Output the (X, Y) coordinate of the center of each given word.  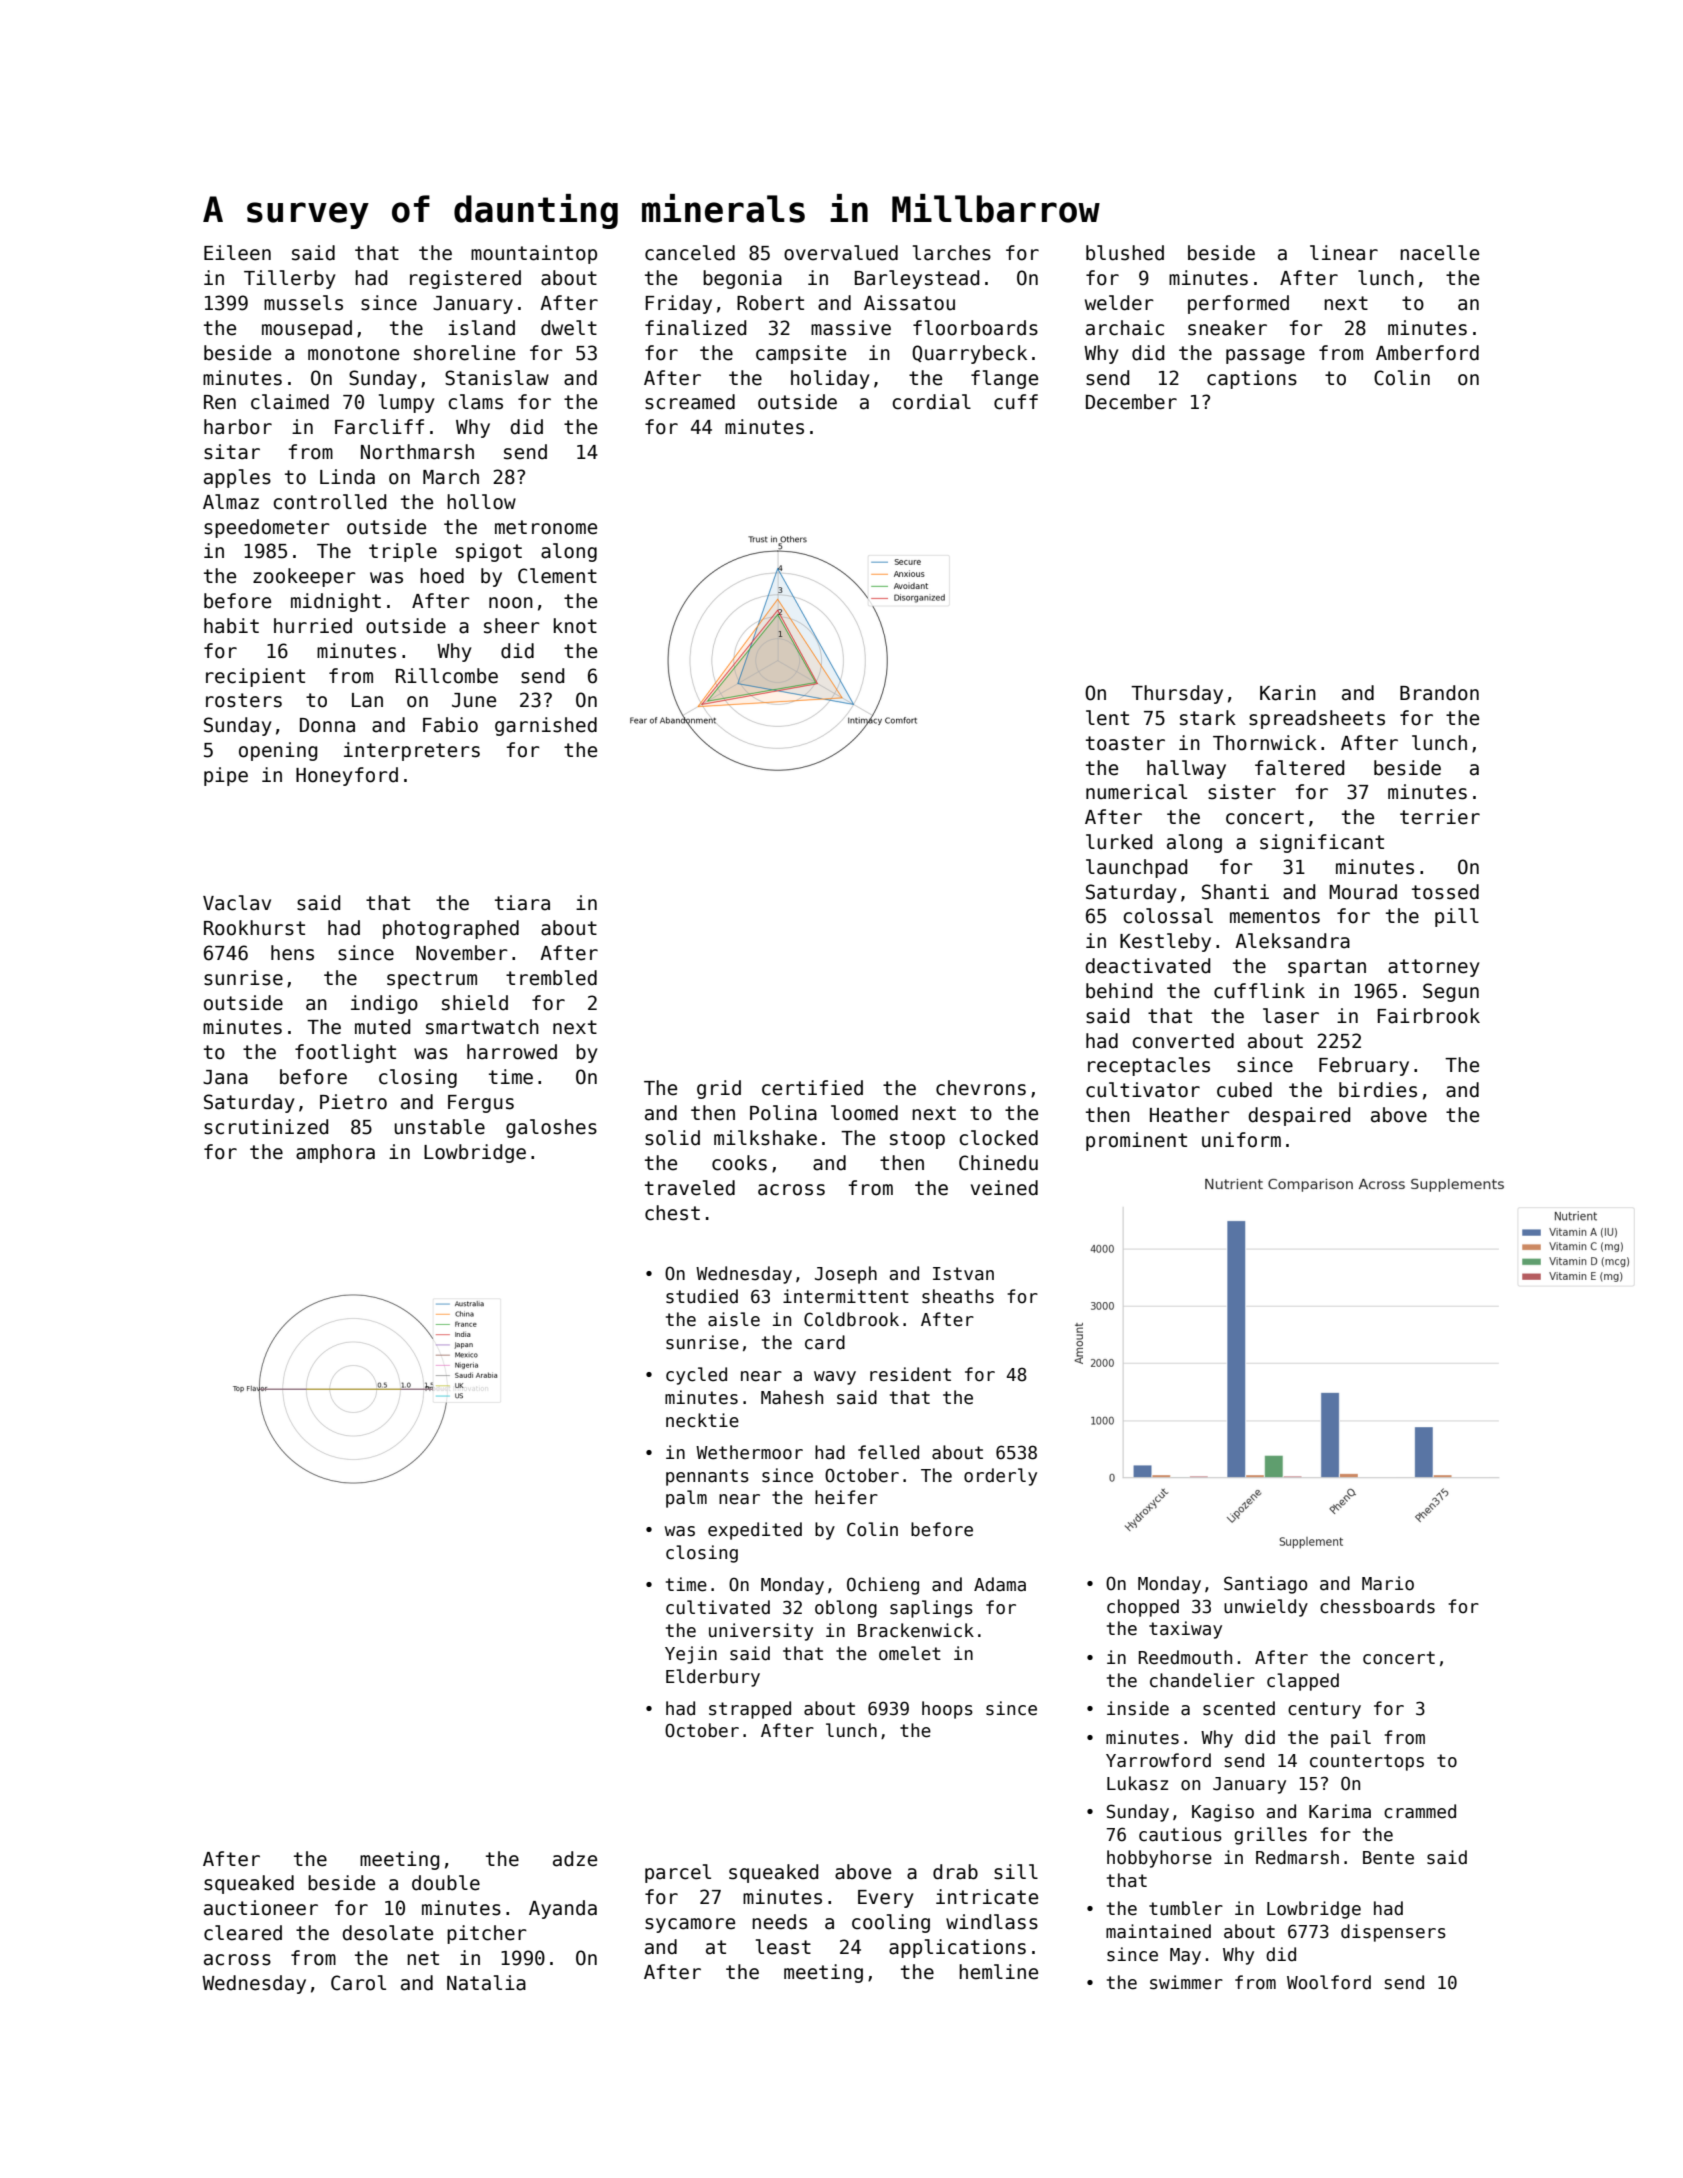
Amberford (1427, 353)
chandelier (1202, 1680)
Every (885, 1899)
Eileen (237, 253)
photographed (451, 929)
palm (686, 1499)
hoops (947, 1710)
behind (1119, 991)
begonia (742, 279)
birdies (1378, 1090)
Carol (358, 1983)
